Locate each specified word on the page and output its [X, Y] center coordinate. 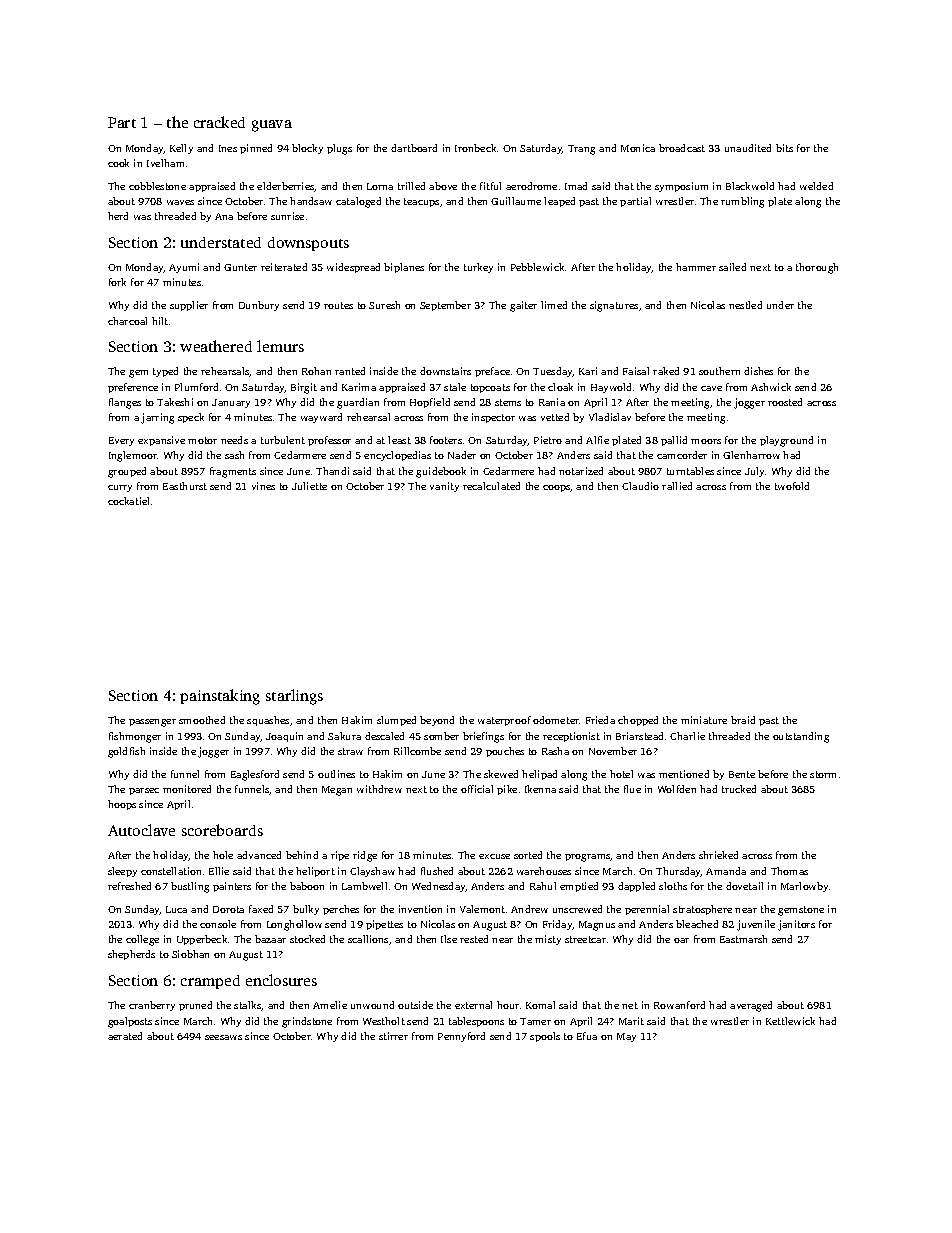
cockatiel [128, 501]
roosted [785, 402]
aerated [125, 1036]
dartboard [414, 148]
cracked [219, 122]
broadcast [682, 148]
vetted [555, 417]
